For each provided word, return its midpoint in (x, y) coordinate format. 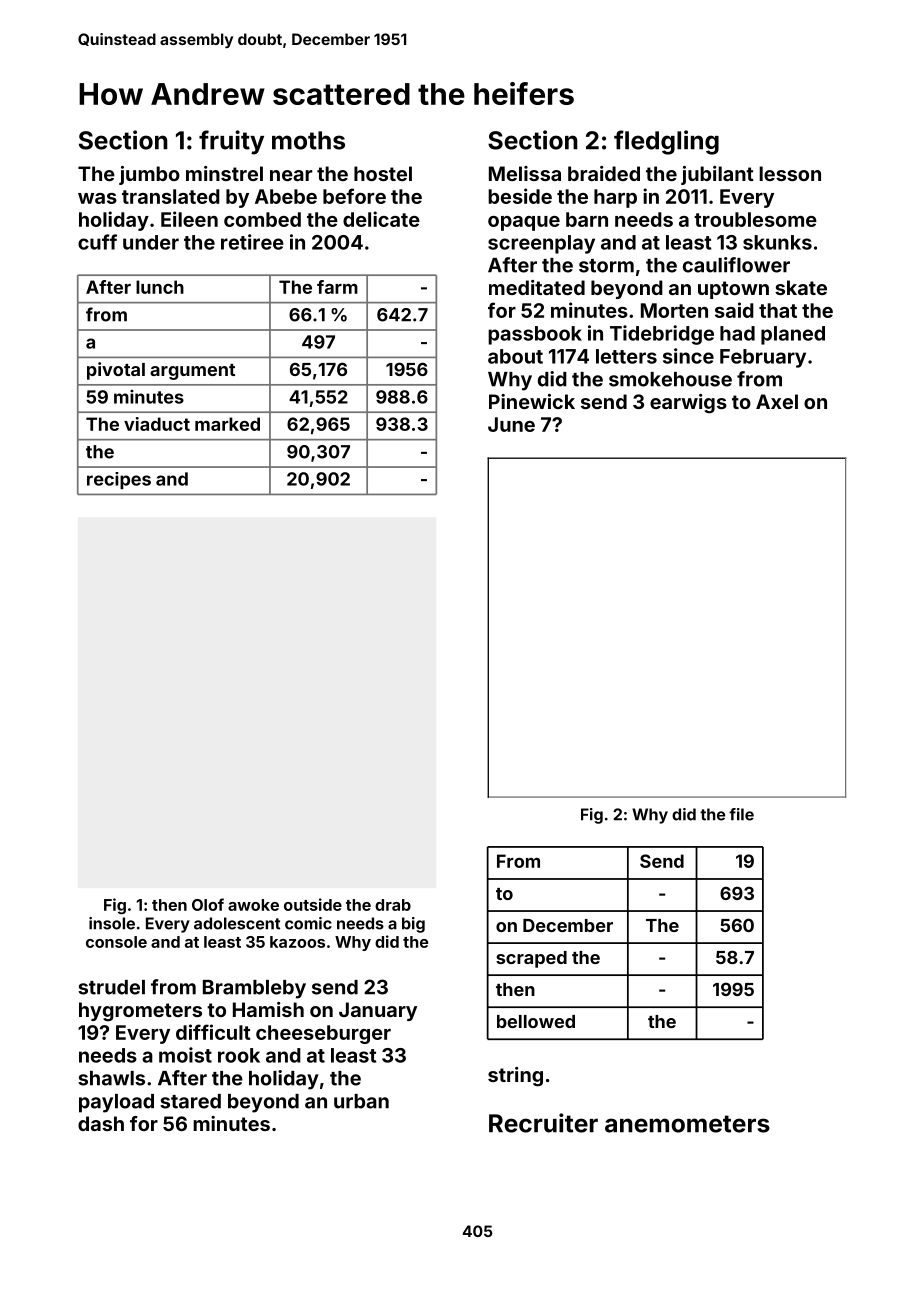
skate (801, 287)
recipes (119, 480)
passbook (535, 335)
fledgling (666, 142)
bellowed (536, 1021)
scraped (531, 959)
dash (101, 1123)
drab (393, 905)
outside (313, 904)
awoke (253, 905)
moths (308, 140)
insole (112, 923)
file (741, 814)
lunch (160, 287)
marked (227, 424)
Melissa (525, 173)
